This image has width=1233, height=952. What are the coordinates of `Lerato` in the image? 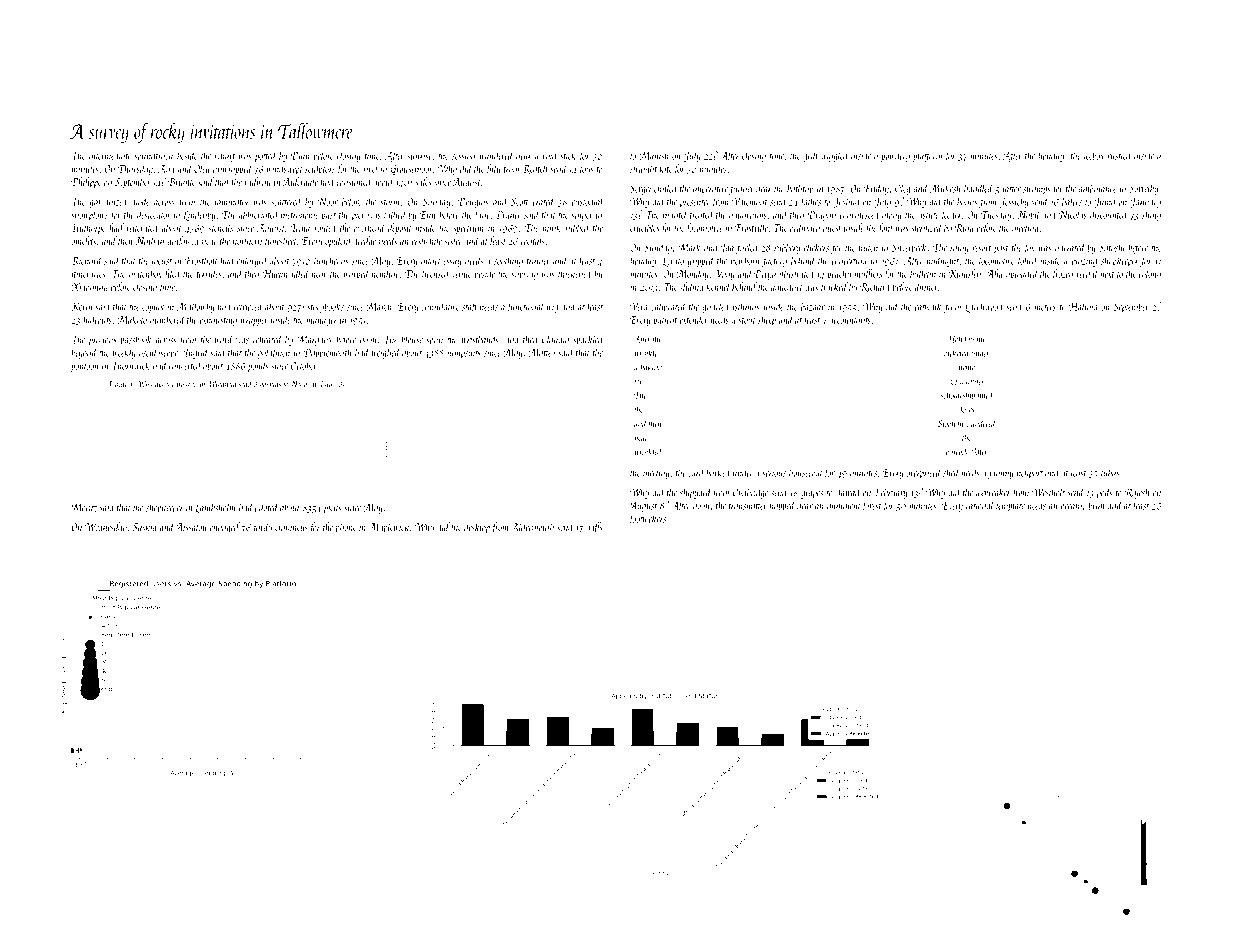 It's located at (673, 262).
